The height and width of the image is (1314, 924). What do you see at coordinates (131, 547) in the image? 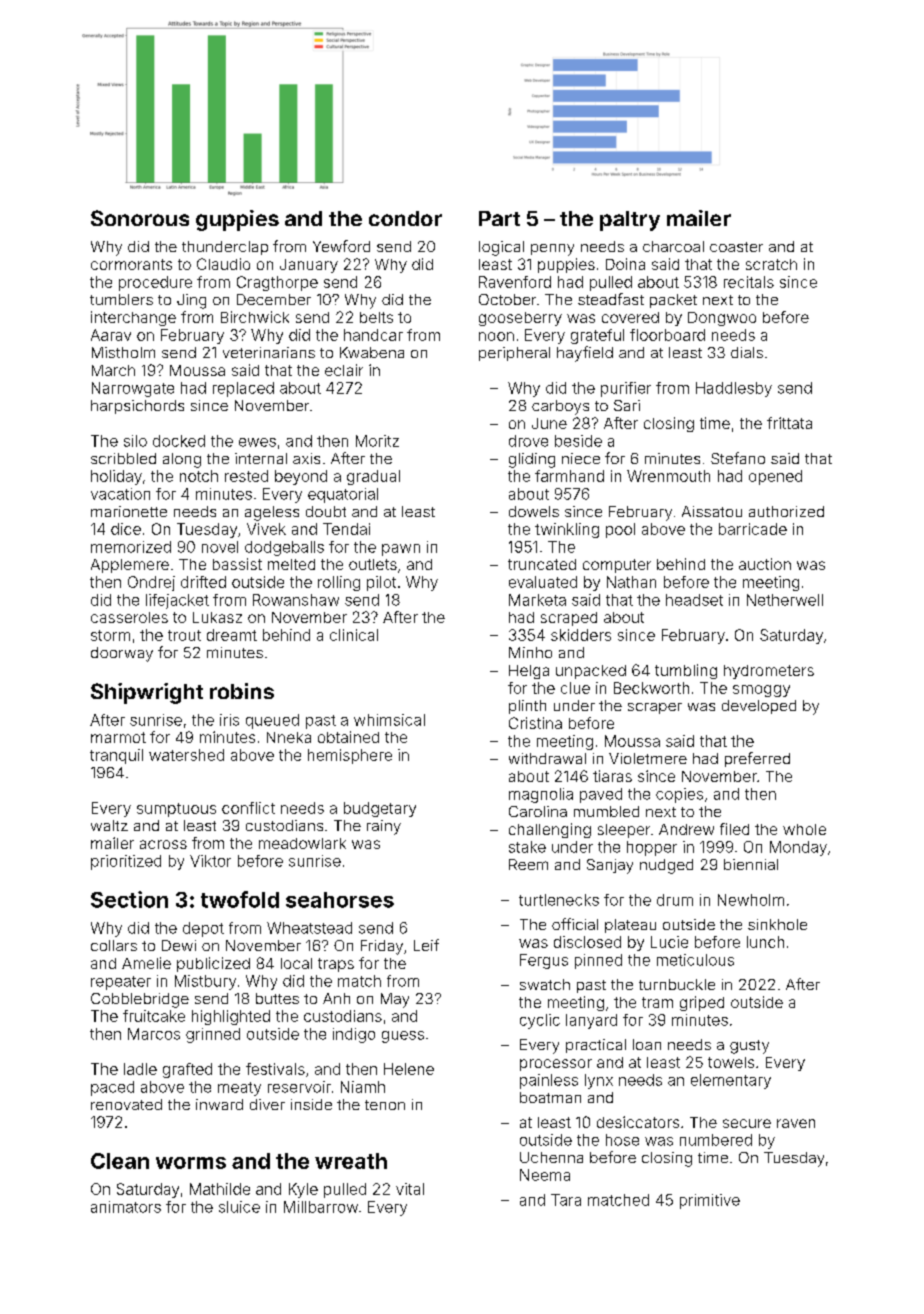
I see `memorized` at bounding box center [131, 547].
